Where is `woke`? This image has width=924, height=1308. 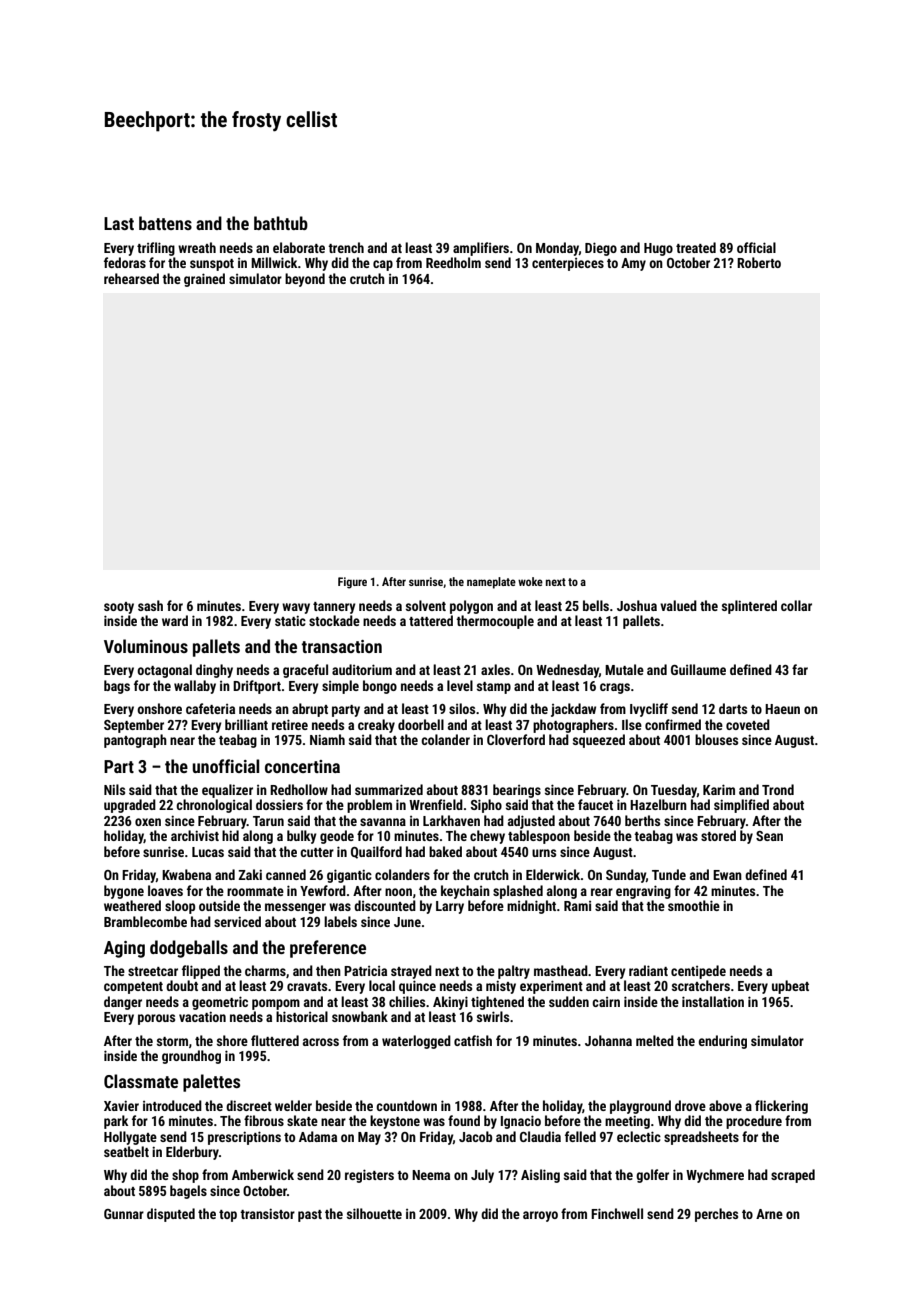 woke is located at coordinates (530, 581).
